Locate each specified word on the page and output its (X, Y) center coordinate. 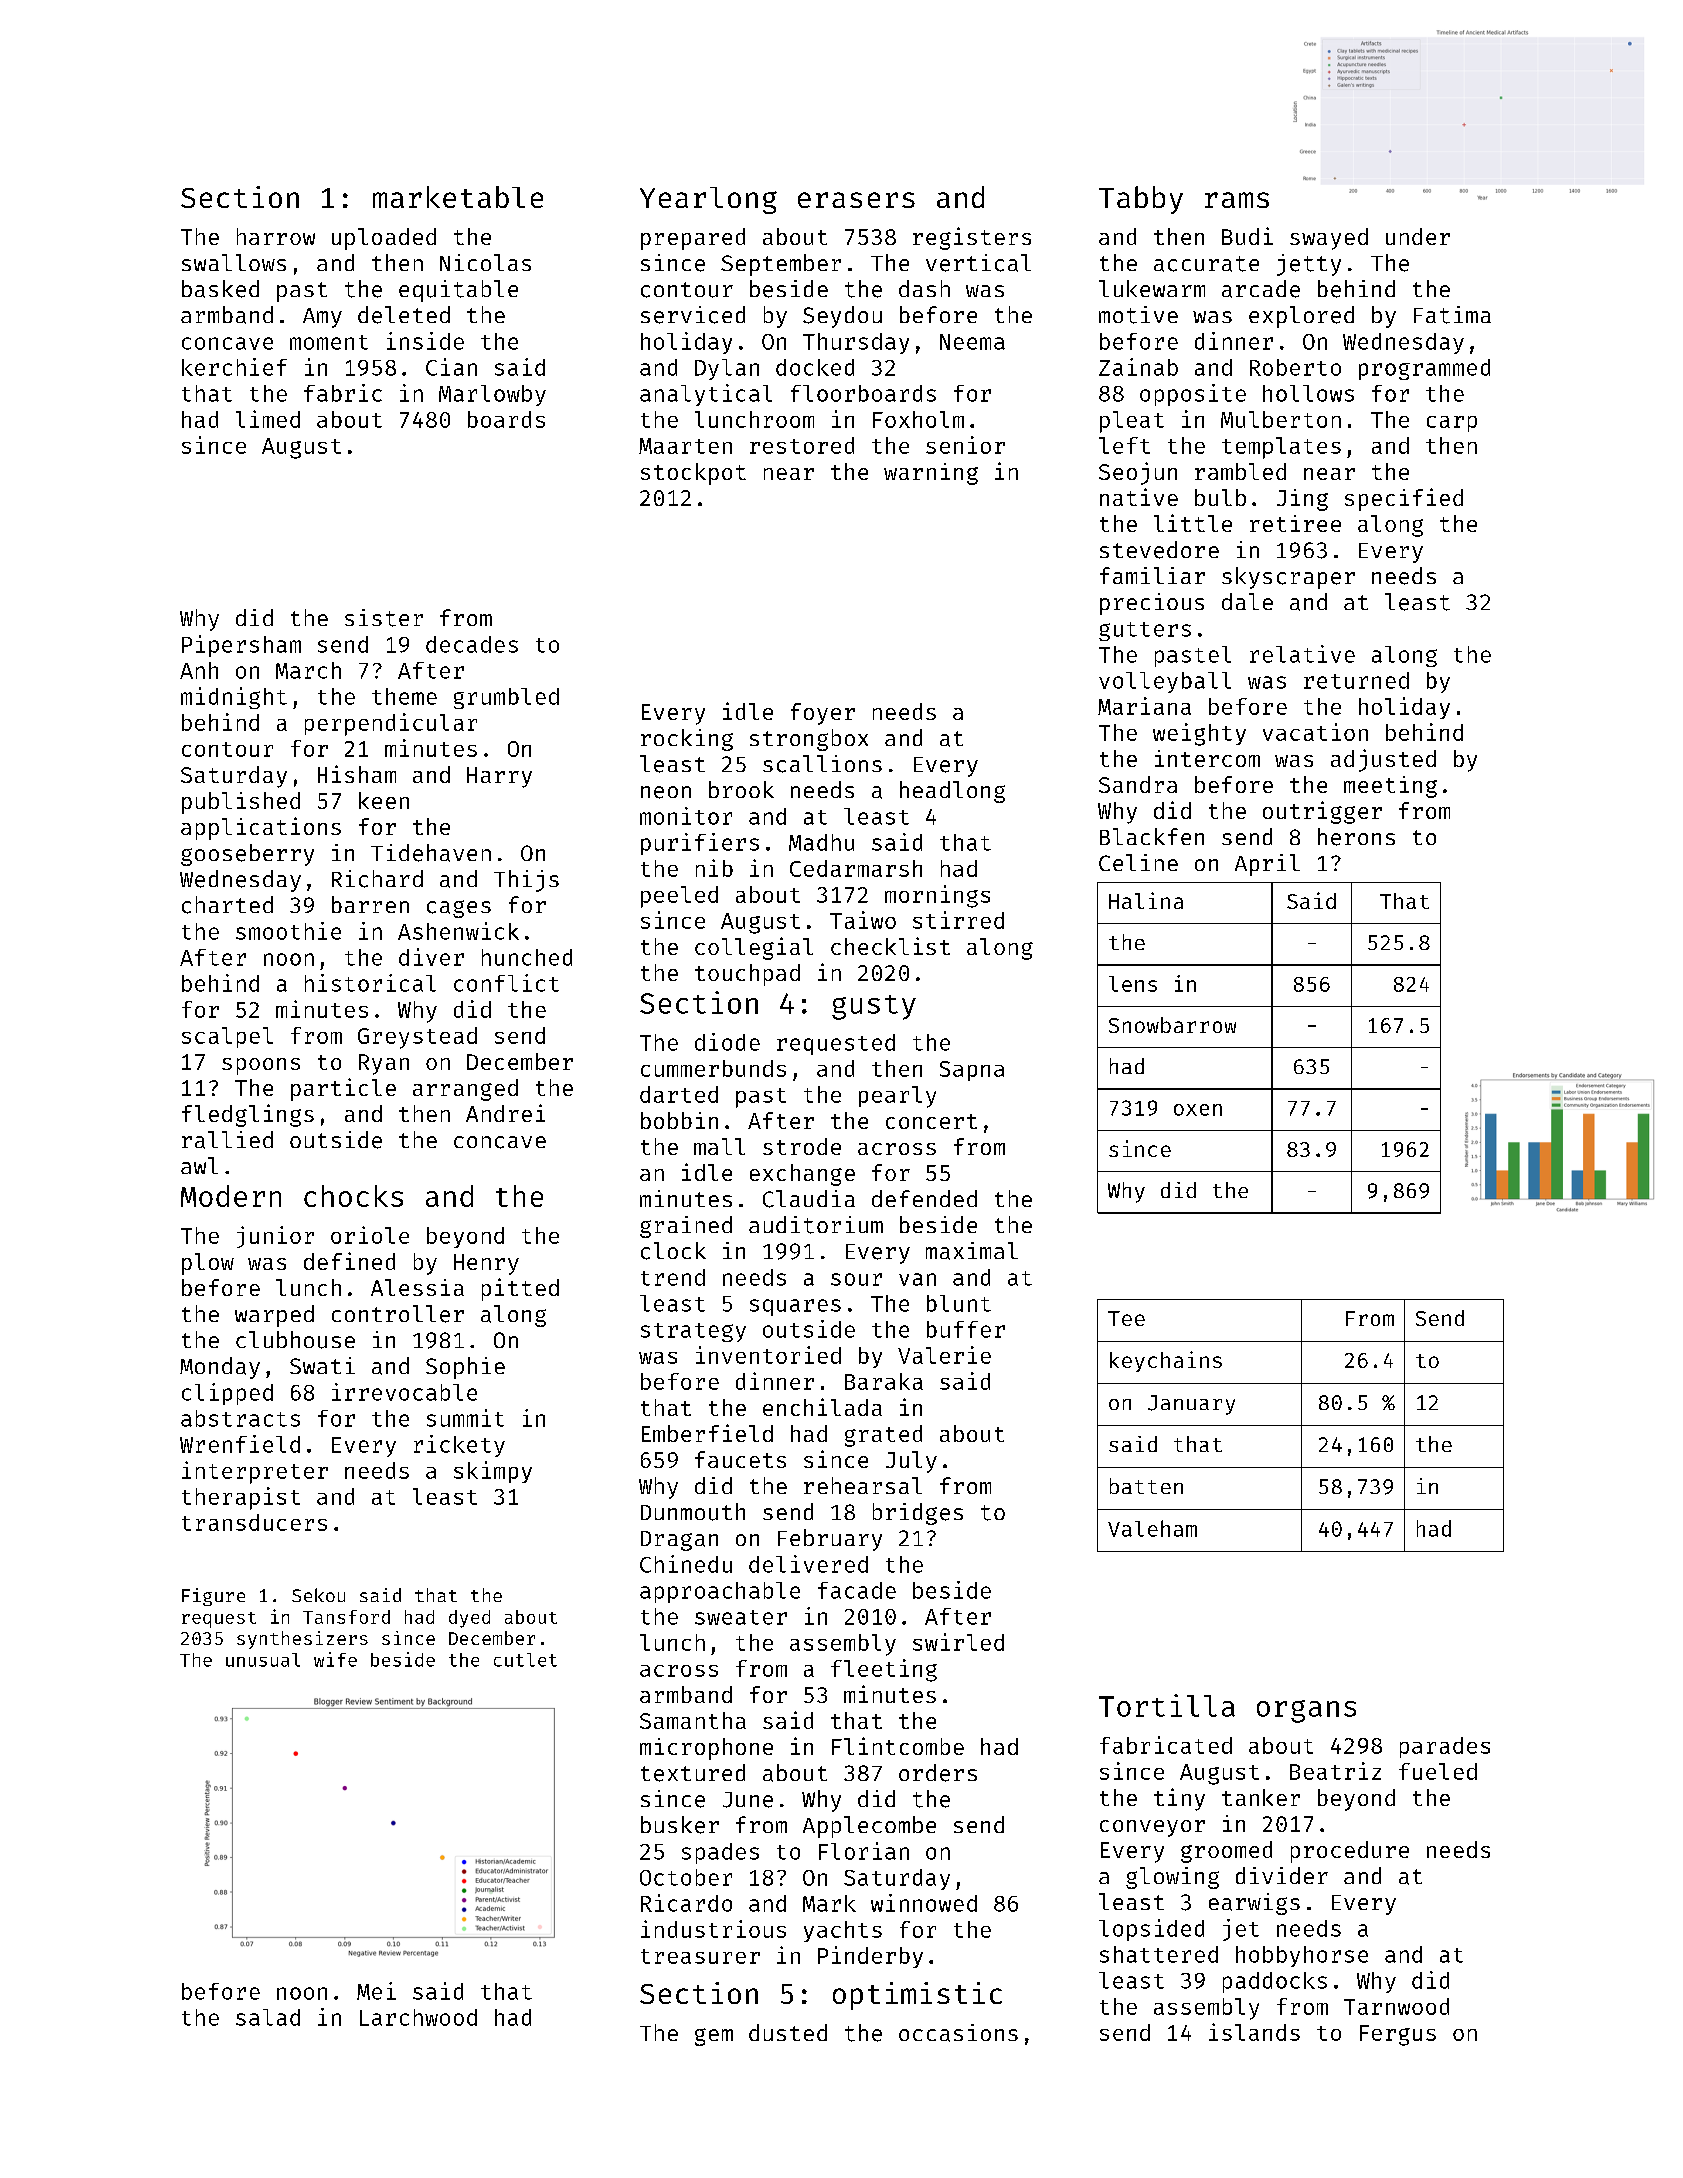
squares (795, 1307)
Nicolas (485, 262)
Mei (376, 1991)
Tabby (1141, 200)
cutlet (525, 1660)
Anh (199, 670)
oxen (1198, 1110)
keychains (1166, 1361)
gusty (874, 1007)
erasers (856, 200)
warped (274, 1316)
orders (938, 1773)
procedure (1350, 1852)
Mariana (1144, 706)
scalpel (227, 1037)
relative (1302, 654)
